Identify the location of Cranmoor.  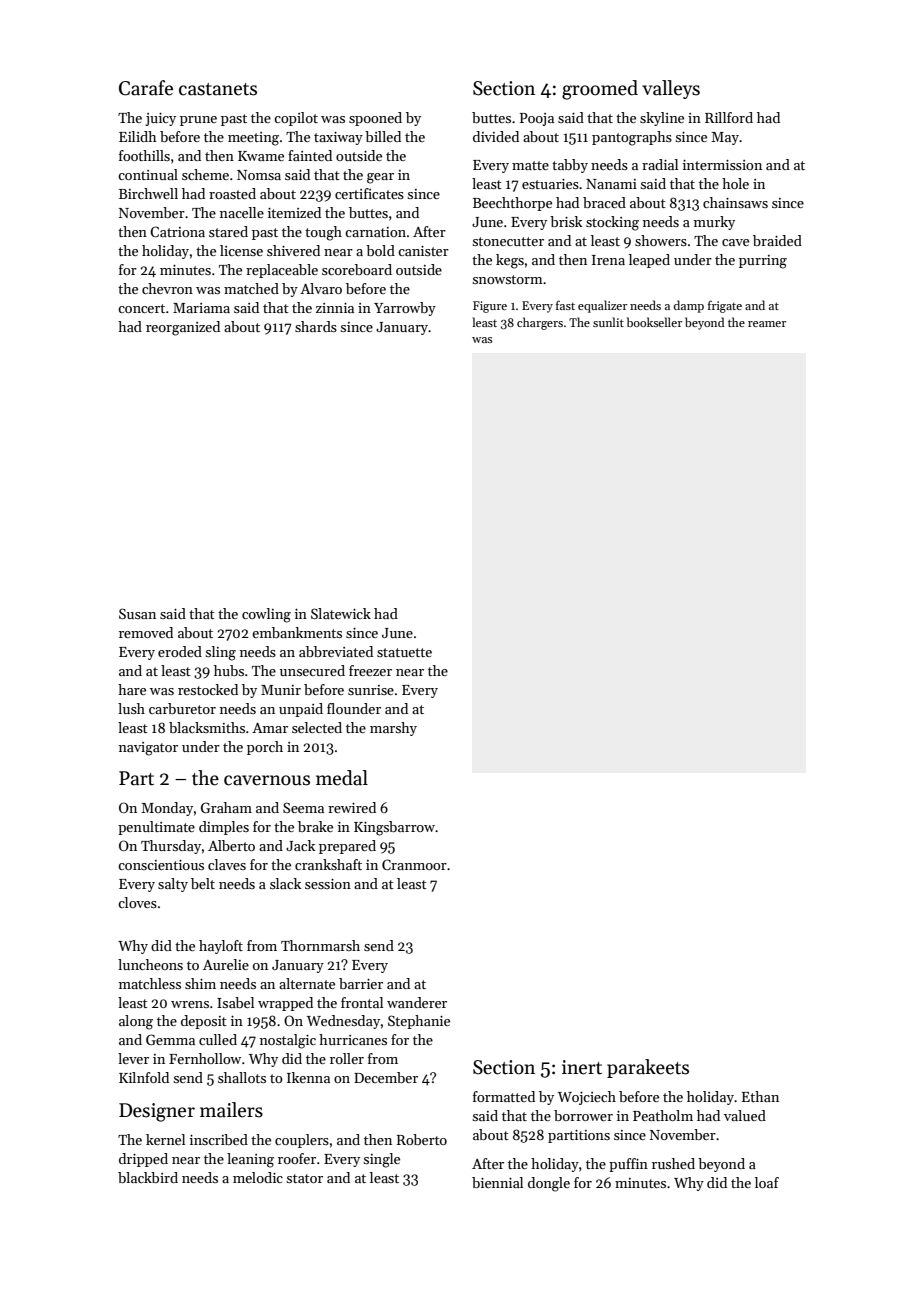
(414, 864).
